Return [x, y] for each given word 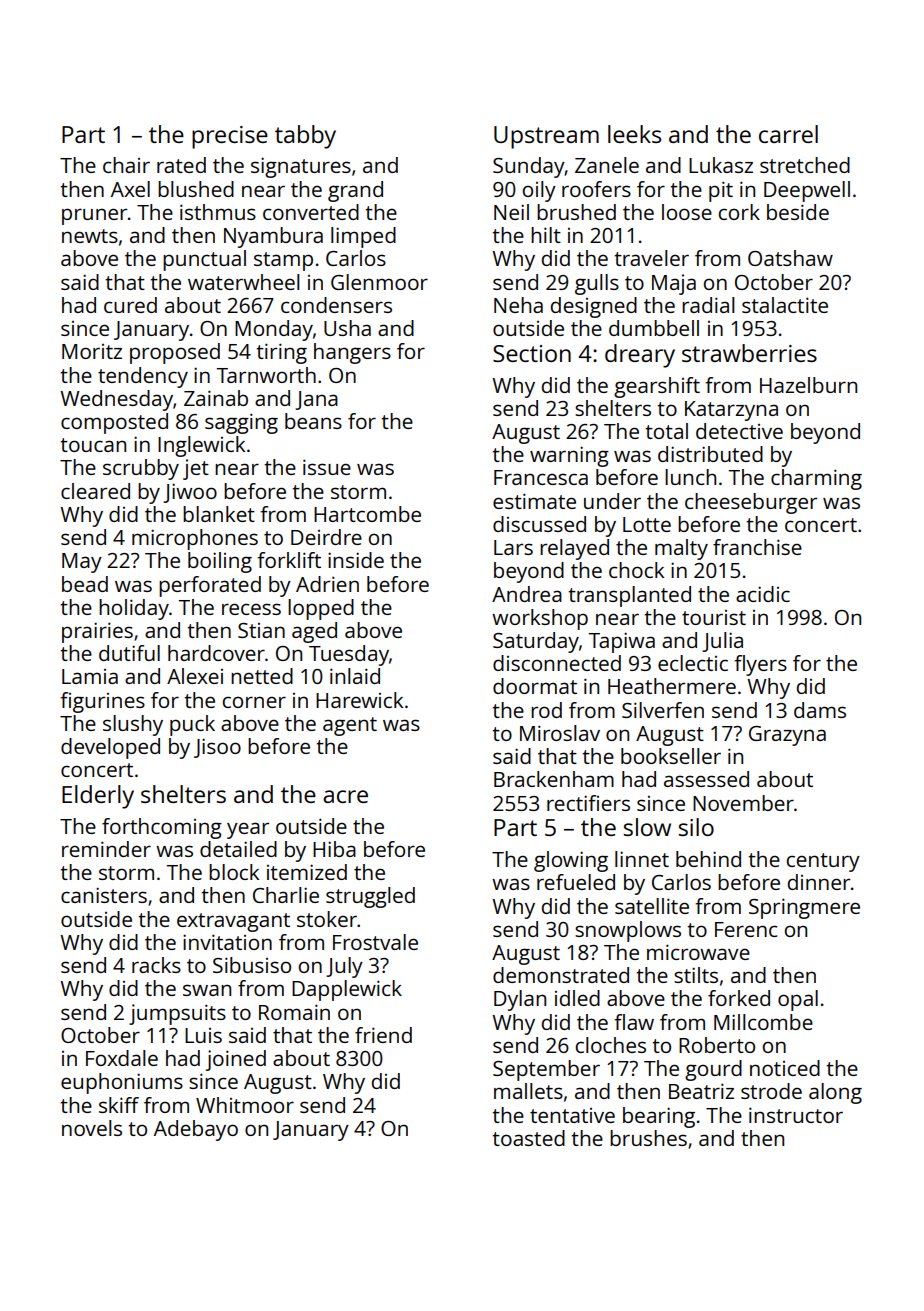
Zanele [607, 165]
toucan [93, 445]
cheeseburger [751, 503]
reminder [106, 849]
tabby [305, 137]
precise [230, 137]
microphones [195, 539]
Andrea [527, 594]
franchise [757, 547]
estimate [534, 501]
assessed [706, 779]
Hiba [334, 849]
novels [92, 1128]
